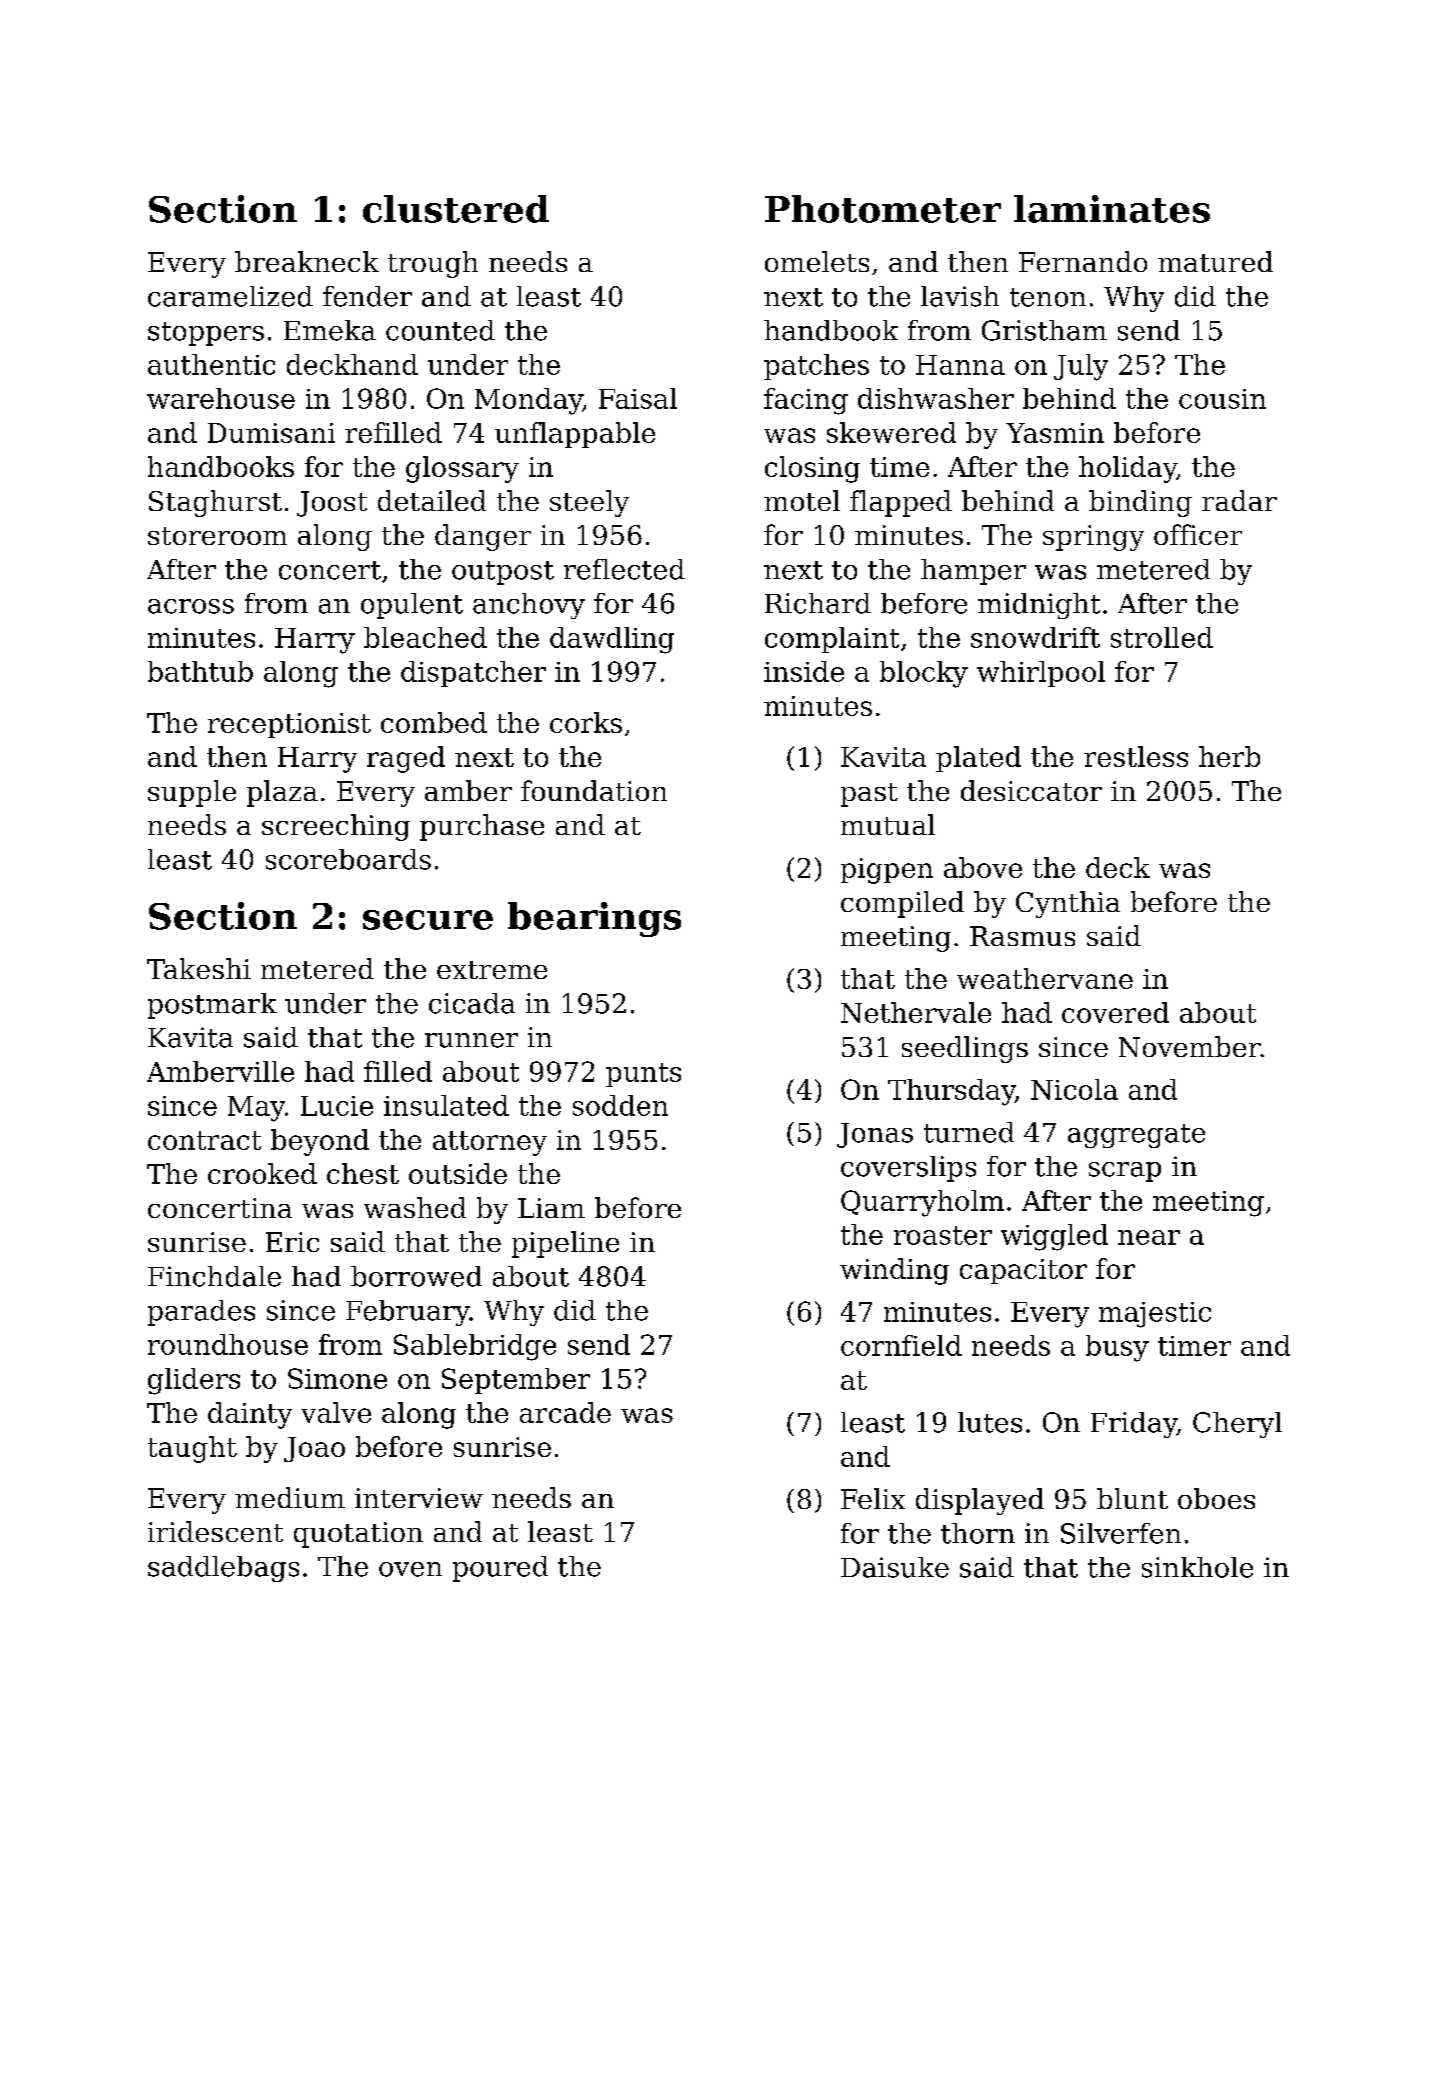 This screenshot has height=2100, width=1450. I want to click on insulated, so click(446, 1105).
